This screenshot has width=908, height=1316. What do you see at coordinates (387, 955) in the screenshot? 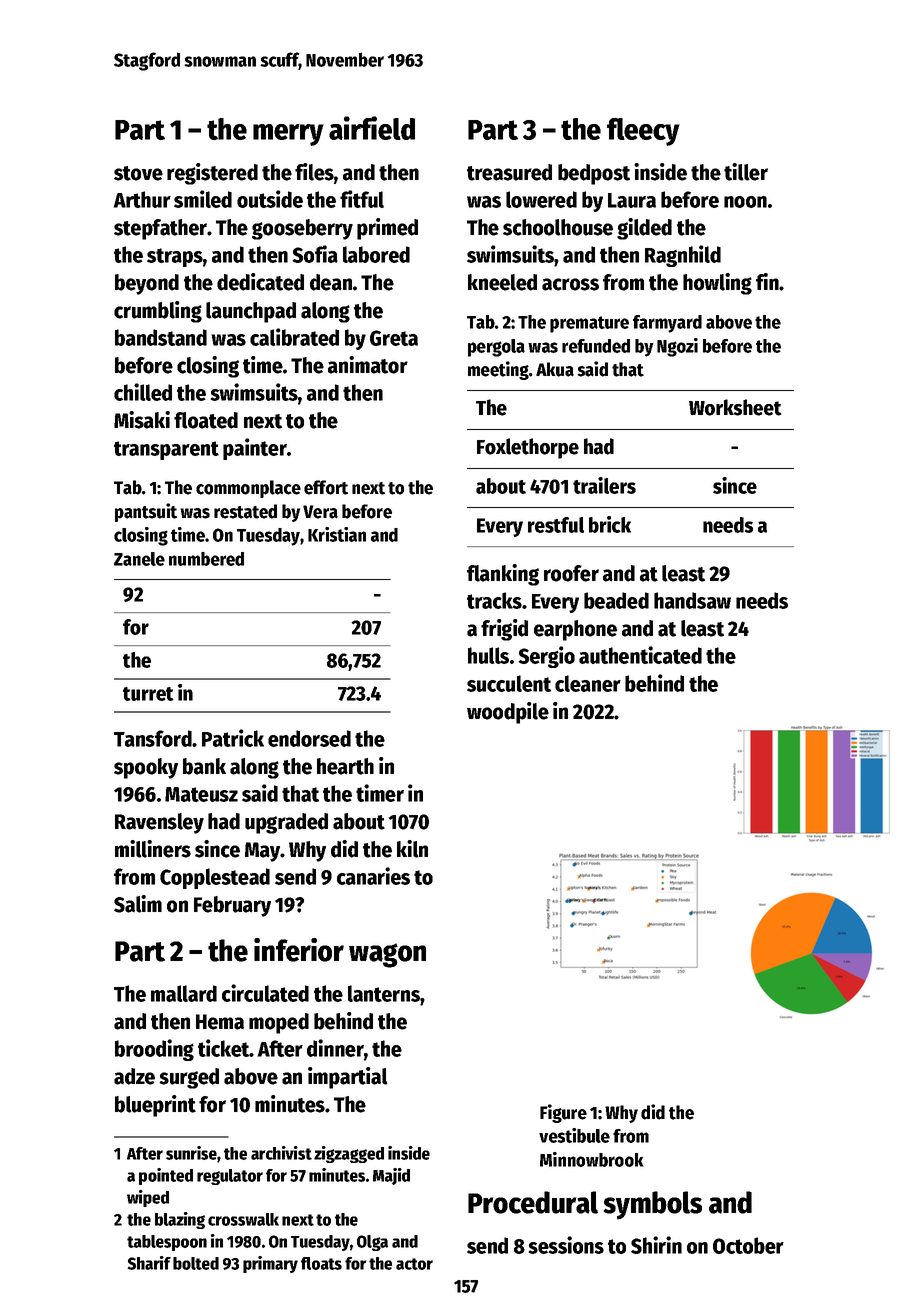
I see `wagon` at bounding box center [387, 955].
